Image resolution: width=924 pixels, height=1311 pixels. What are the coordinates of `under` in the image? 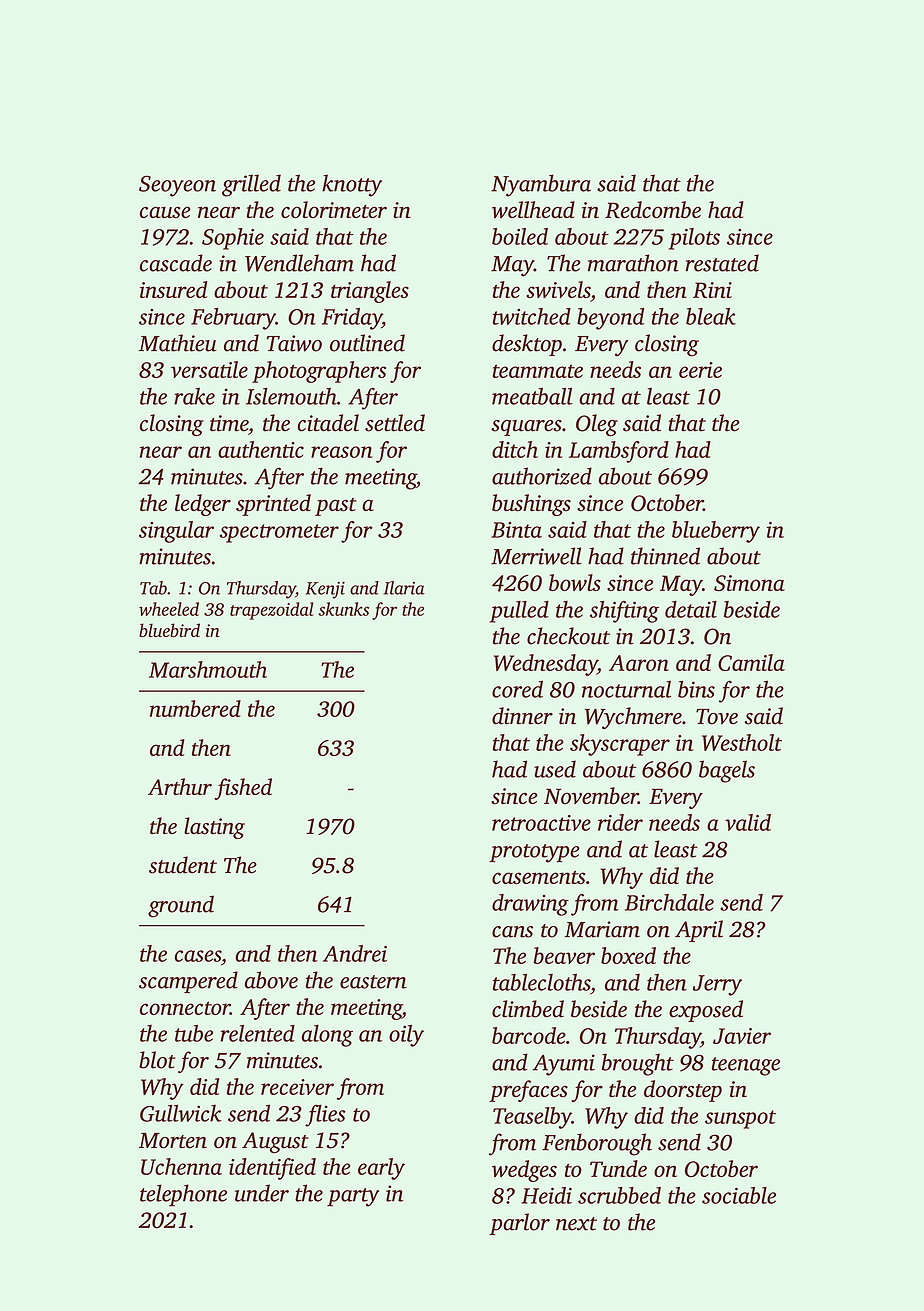 It's located at (262, 1193).
